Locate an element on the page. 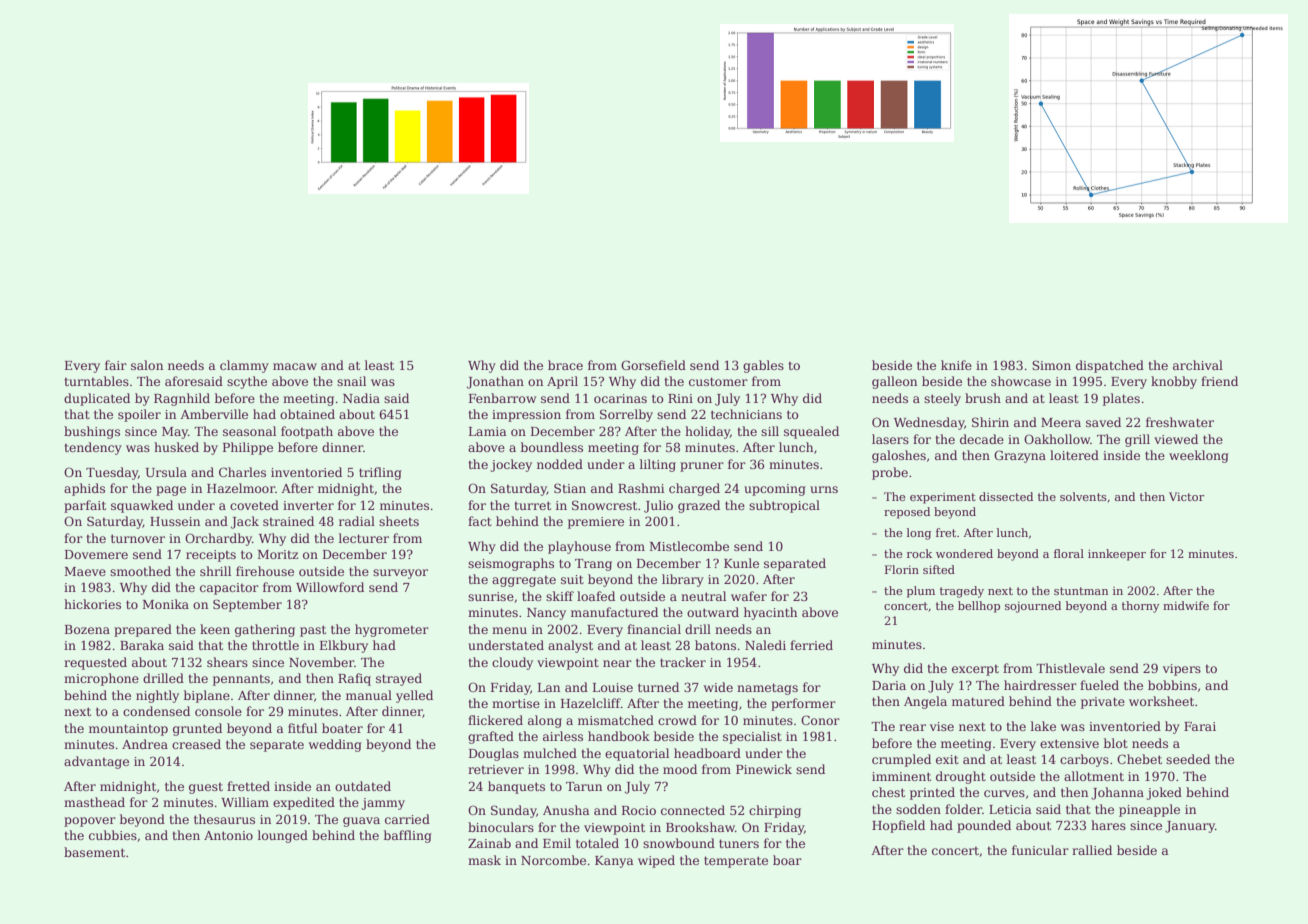  solvents is located at coordinates (1083, 496).
